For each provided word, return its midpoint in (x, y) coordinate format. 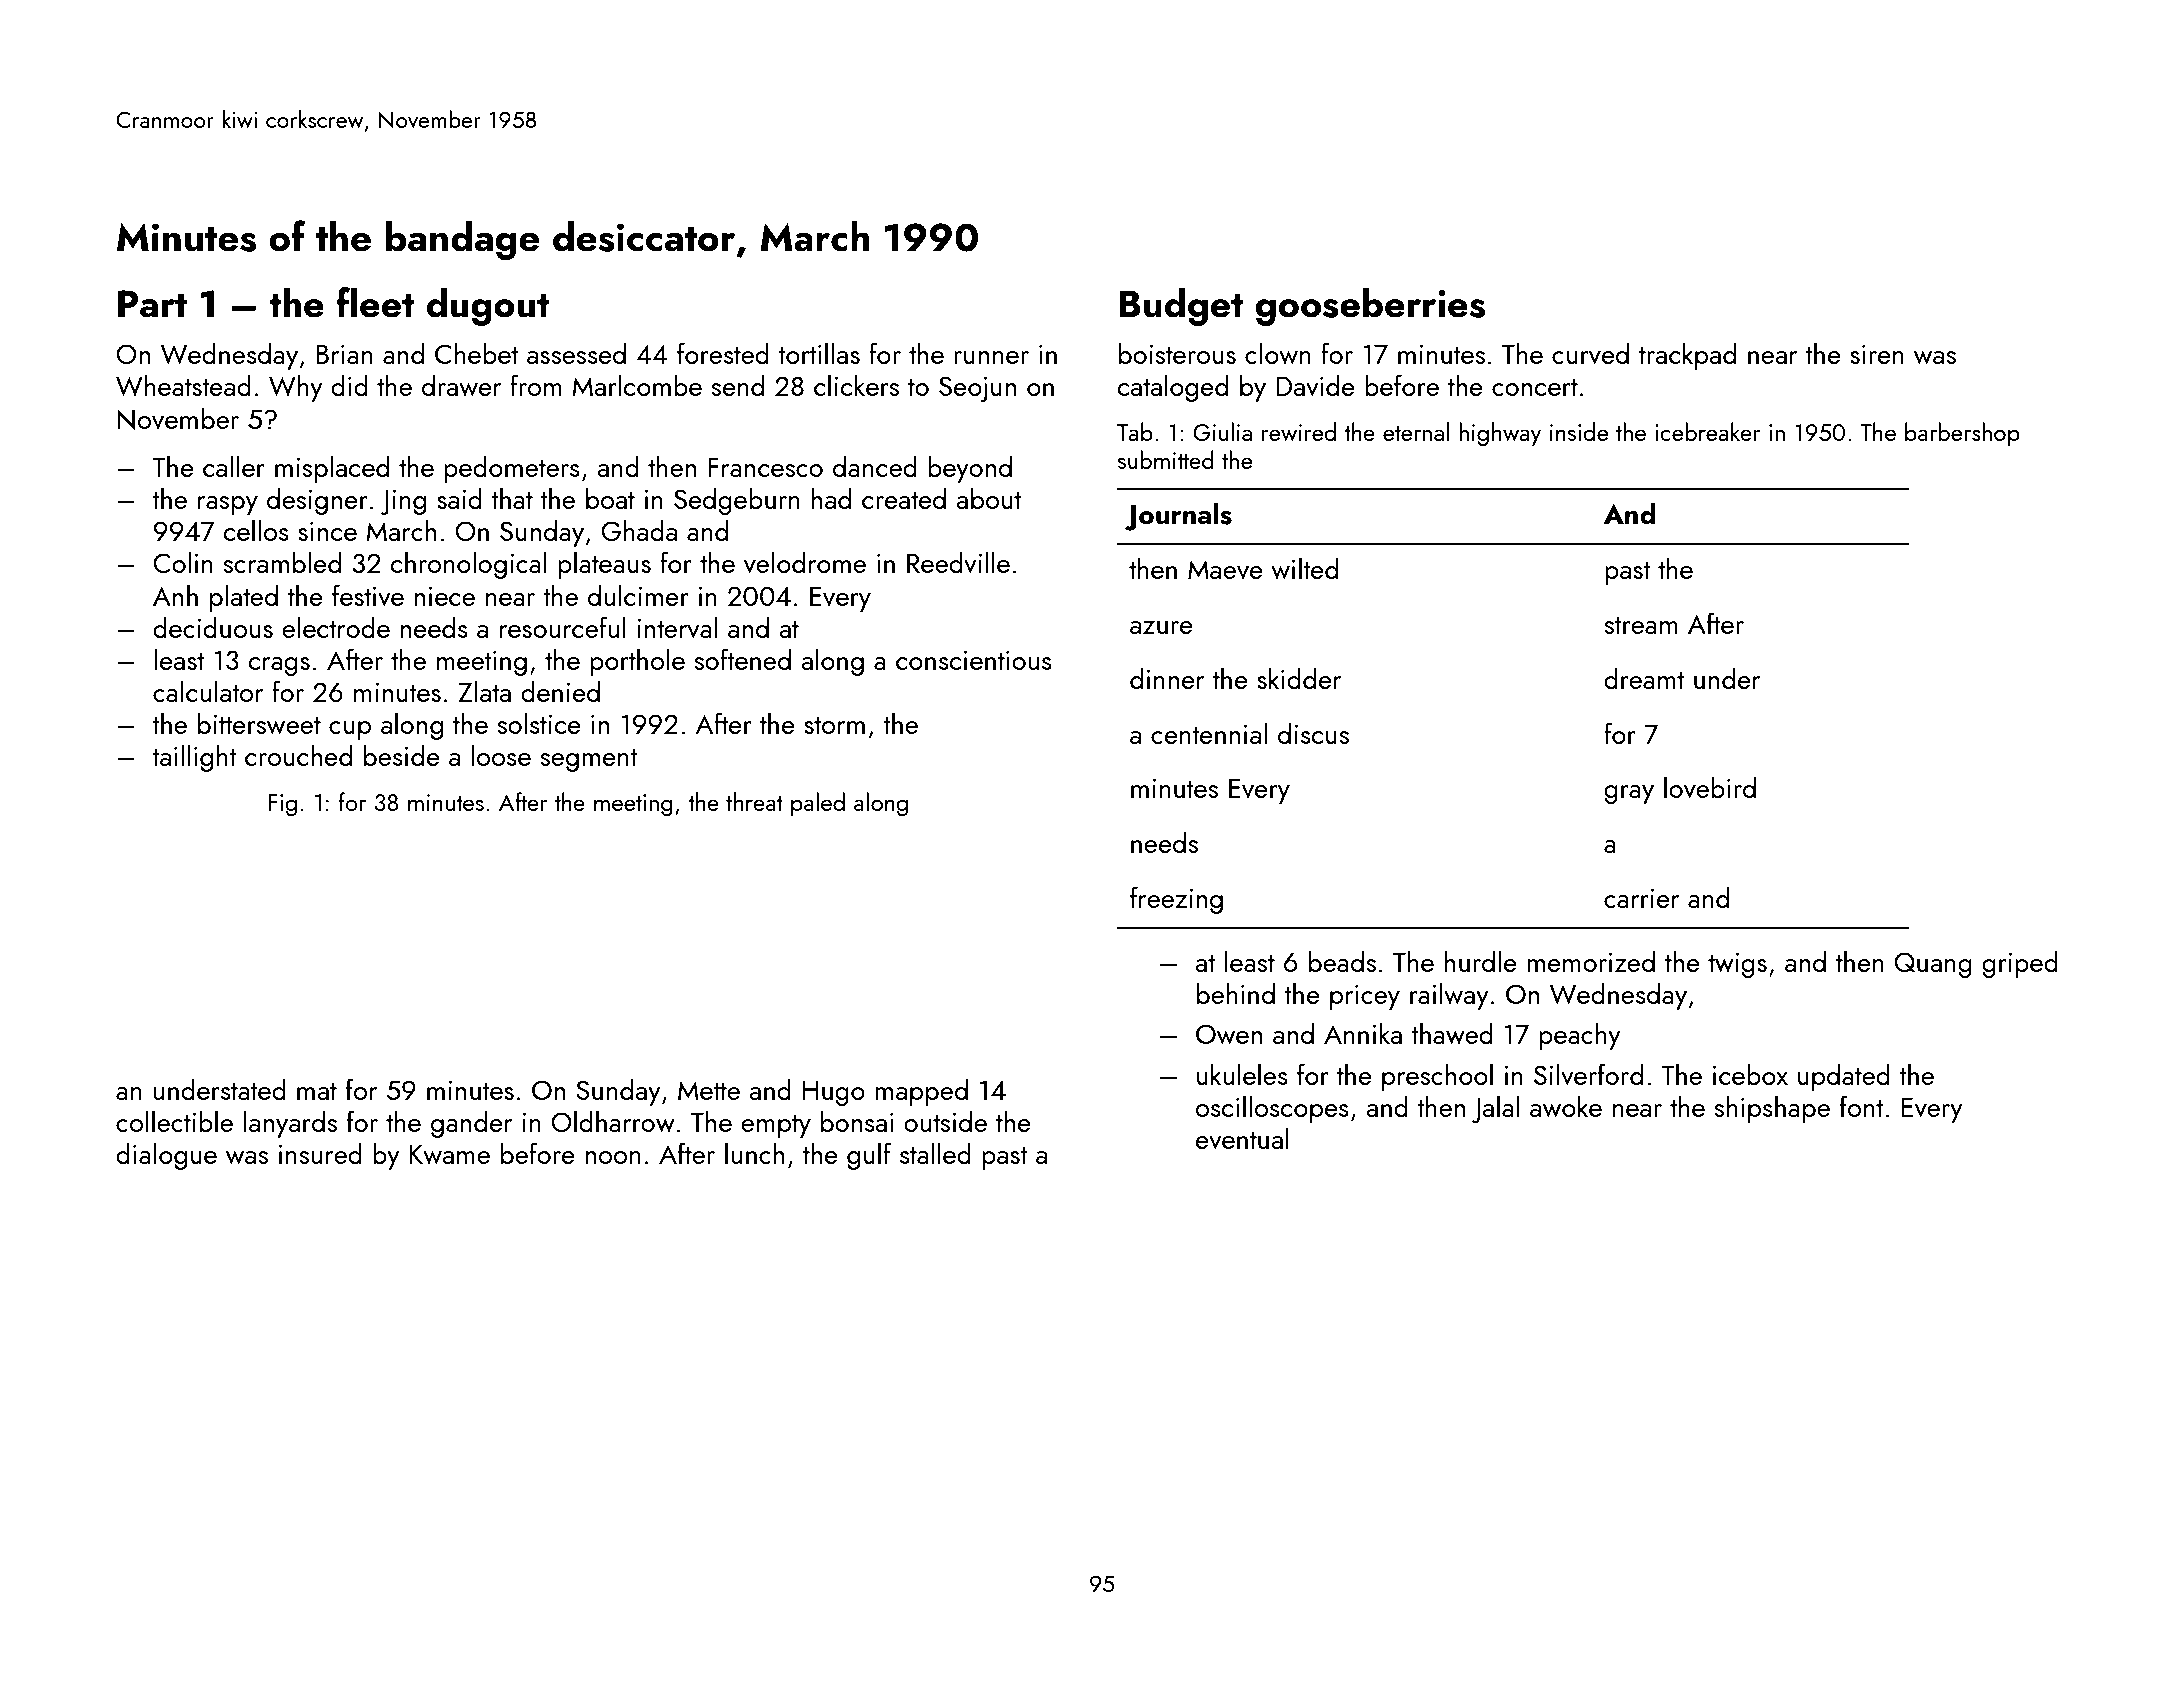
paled (818, 804)
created (904, 498)
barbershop (1962, 434)
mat (317, 1091)
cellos (256, 530)
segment (589, 760)
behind (1236, 993)
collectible (174, 1121)
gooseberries (1370, 306)
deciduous (213, 627)
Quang (1933, 965)
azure (1161, 627)
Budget (1181, 306)
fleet (375, 302)
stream (1641, 625)
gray (1629, 794)
